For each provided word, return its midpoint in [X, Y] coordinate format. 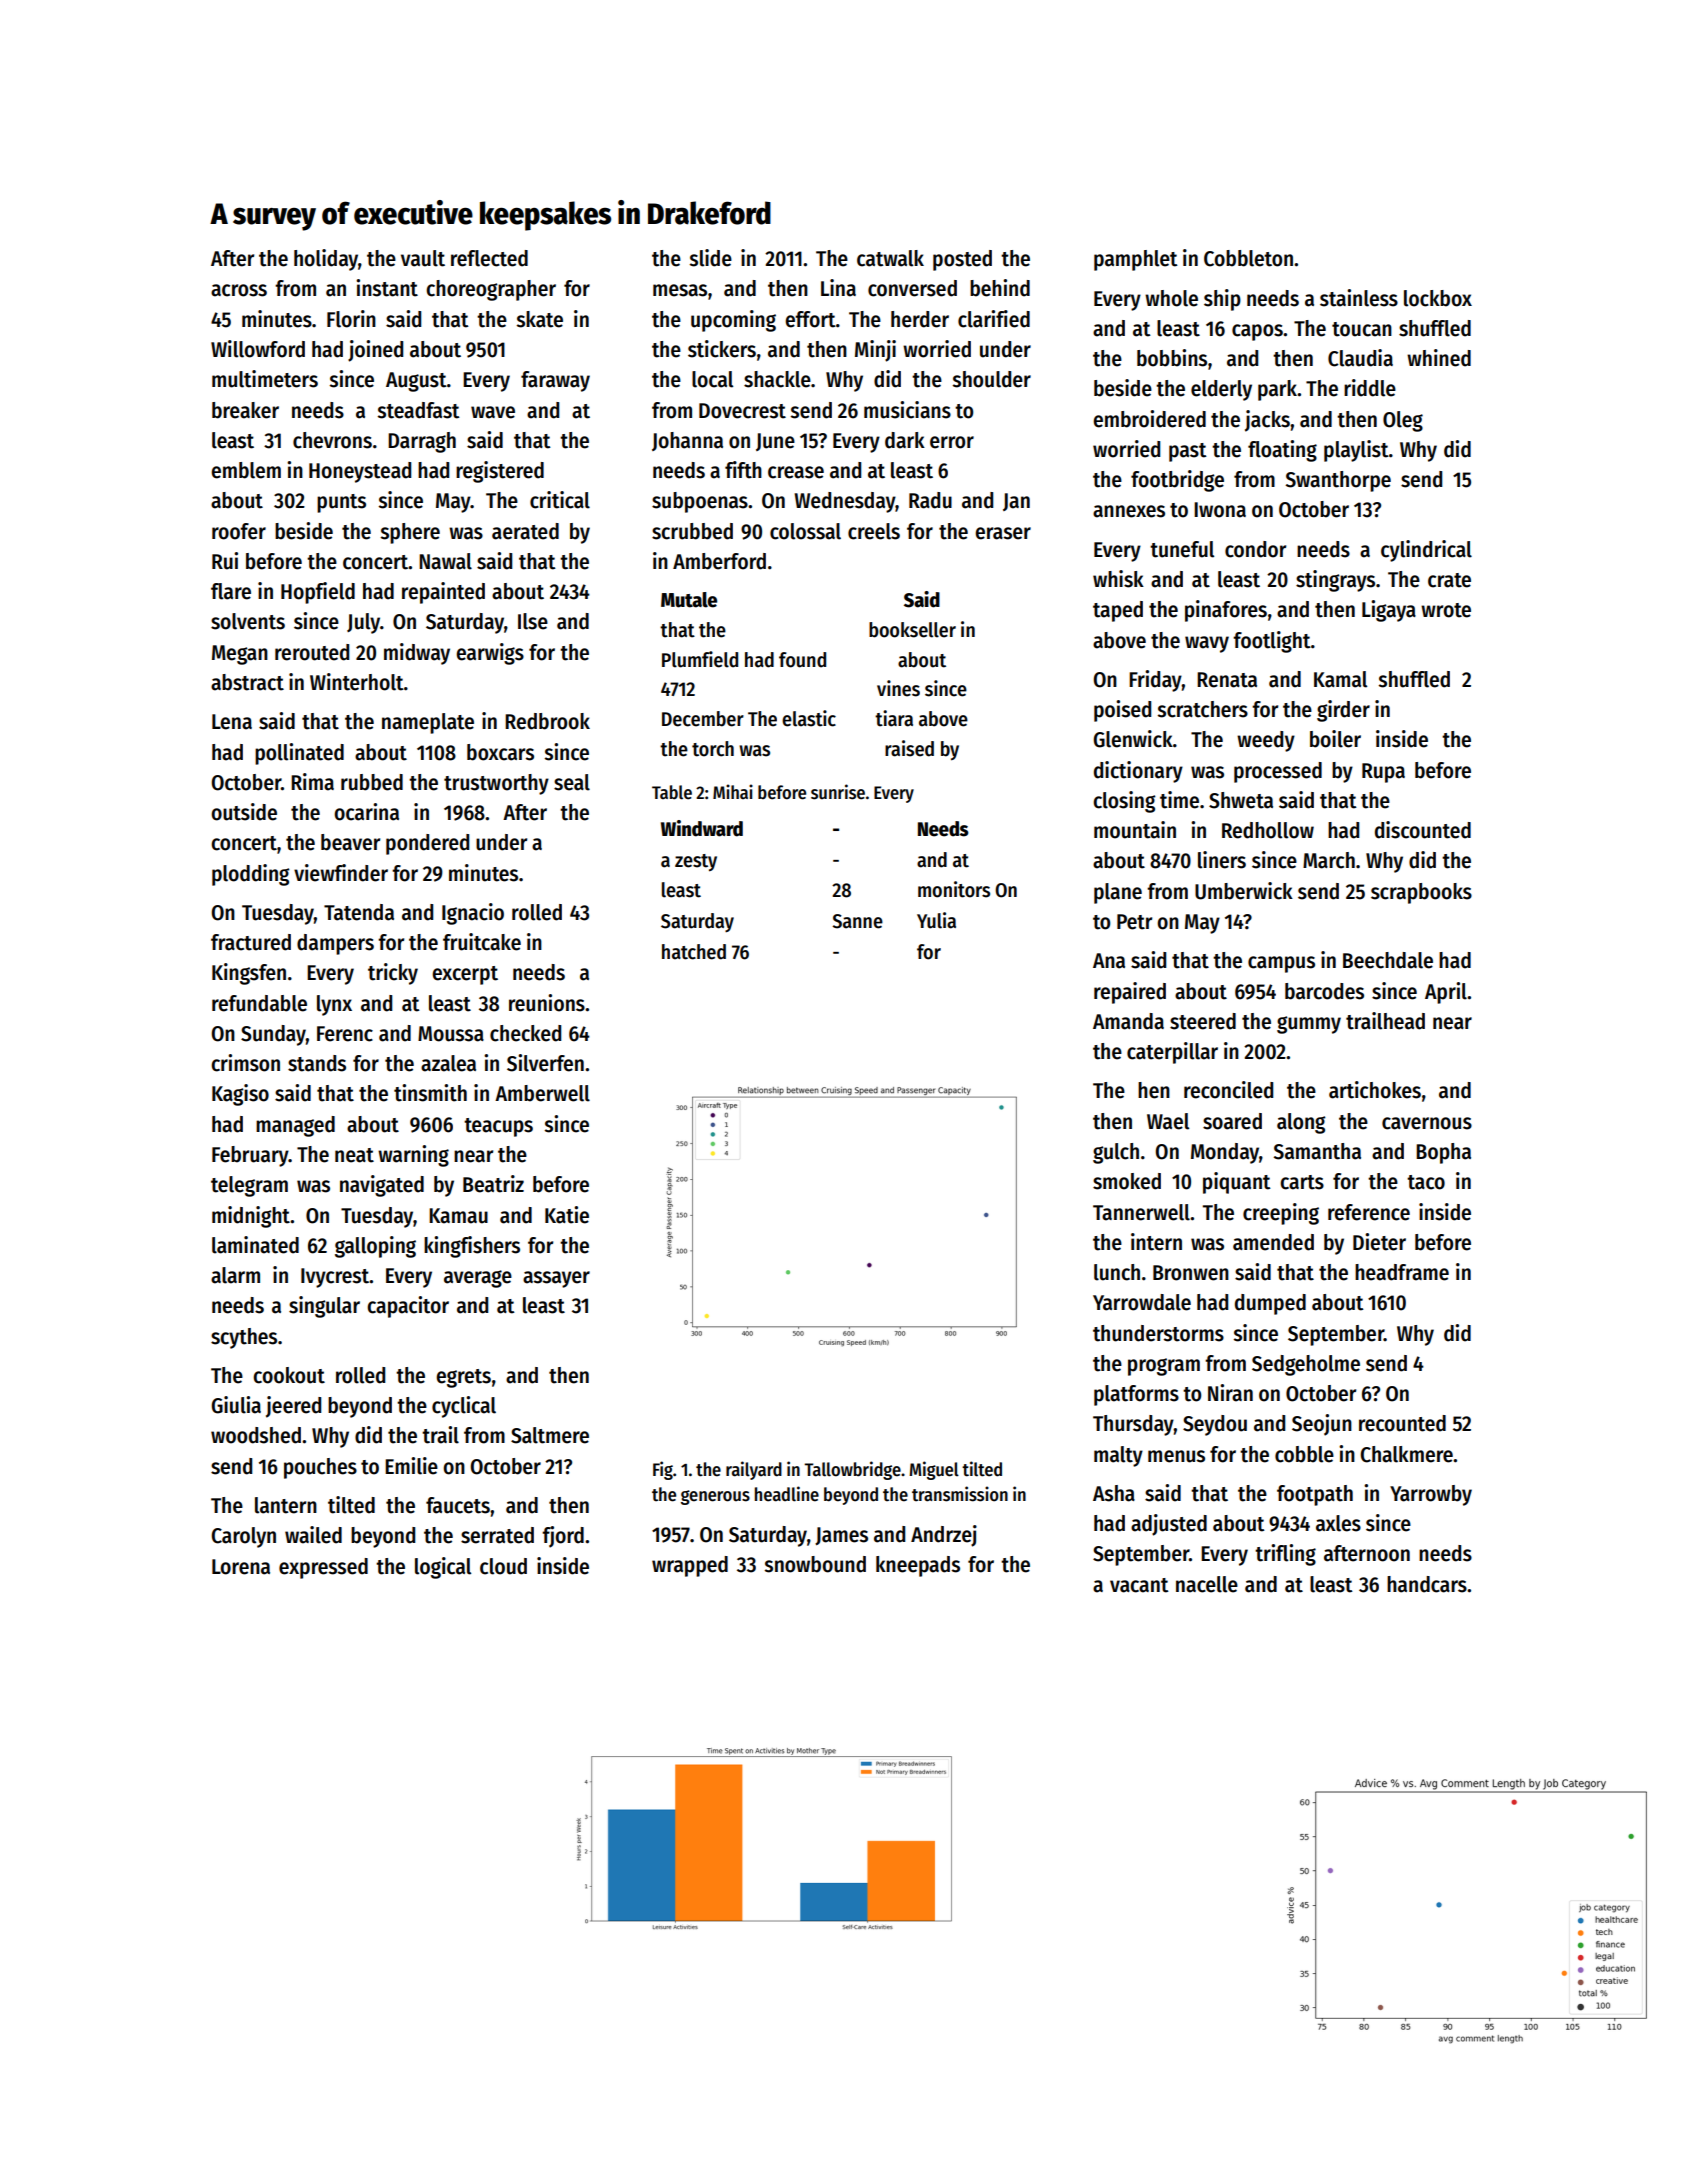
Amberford [719, 561]
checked [525, 1033]
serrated [497, 1535]
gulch [1116, 1153]
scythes [244, 1338]
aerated [525, 531]
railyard [754, 1470]
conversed [912, 288]
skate [539, 319]
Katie [567, 1215]
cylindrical [1426, 551]
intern [1156, 1242]
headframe [1402, 1272]
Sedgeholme [1306, 1365]
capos [1257, 332]
